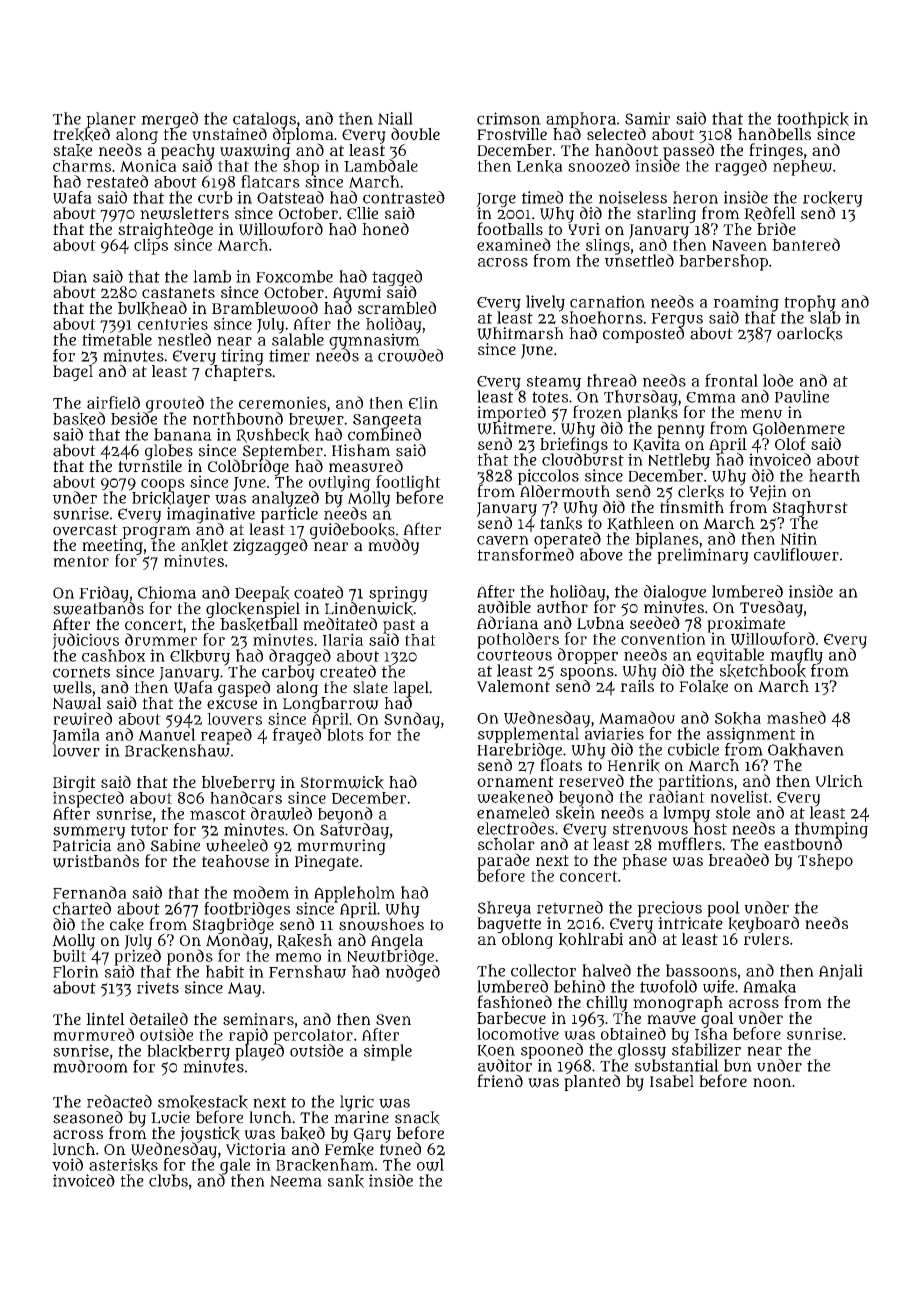 The width and height of the screenshot is (924, 1308). What do you see at coordinates (168, 1180) in the screenshot?
I see `clubs` at bounding box center [168, 1180].
